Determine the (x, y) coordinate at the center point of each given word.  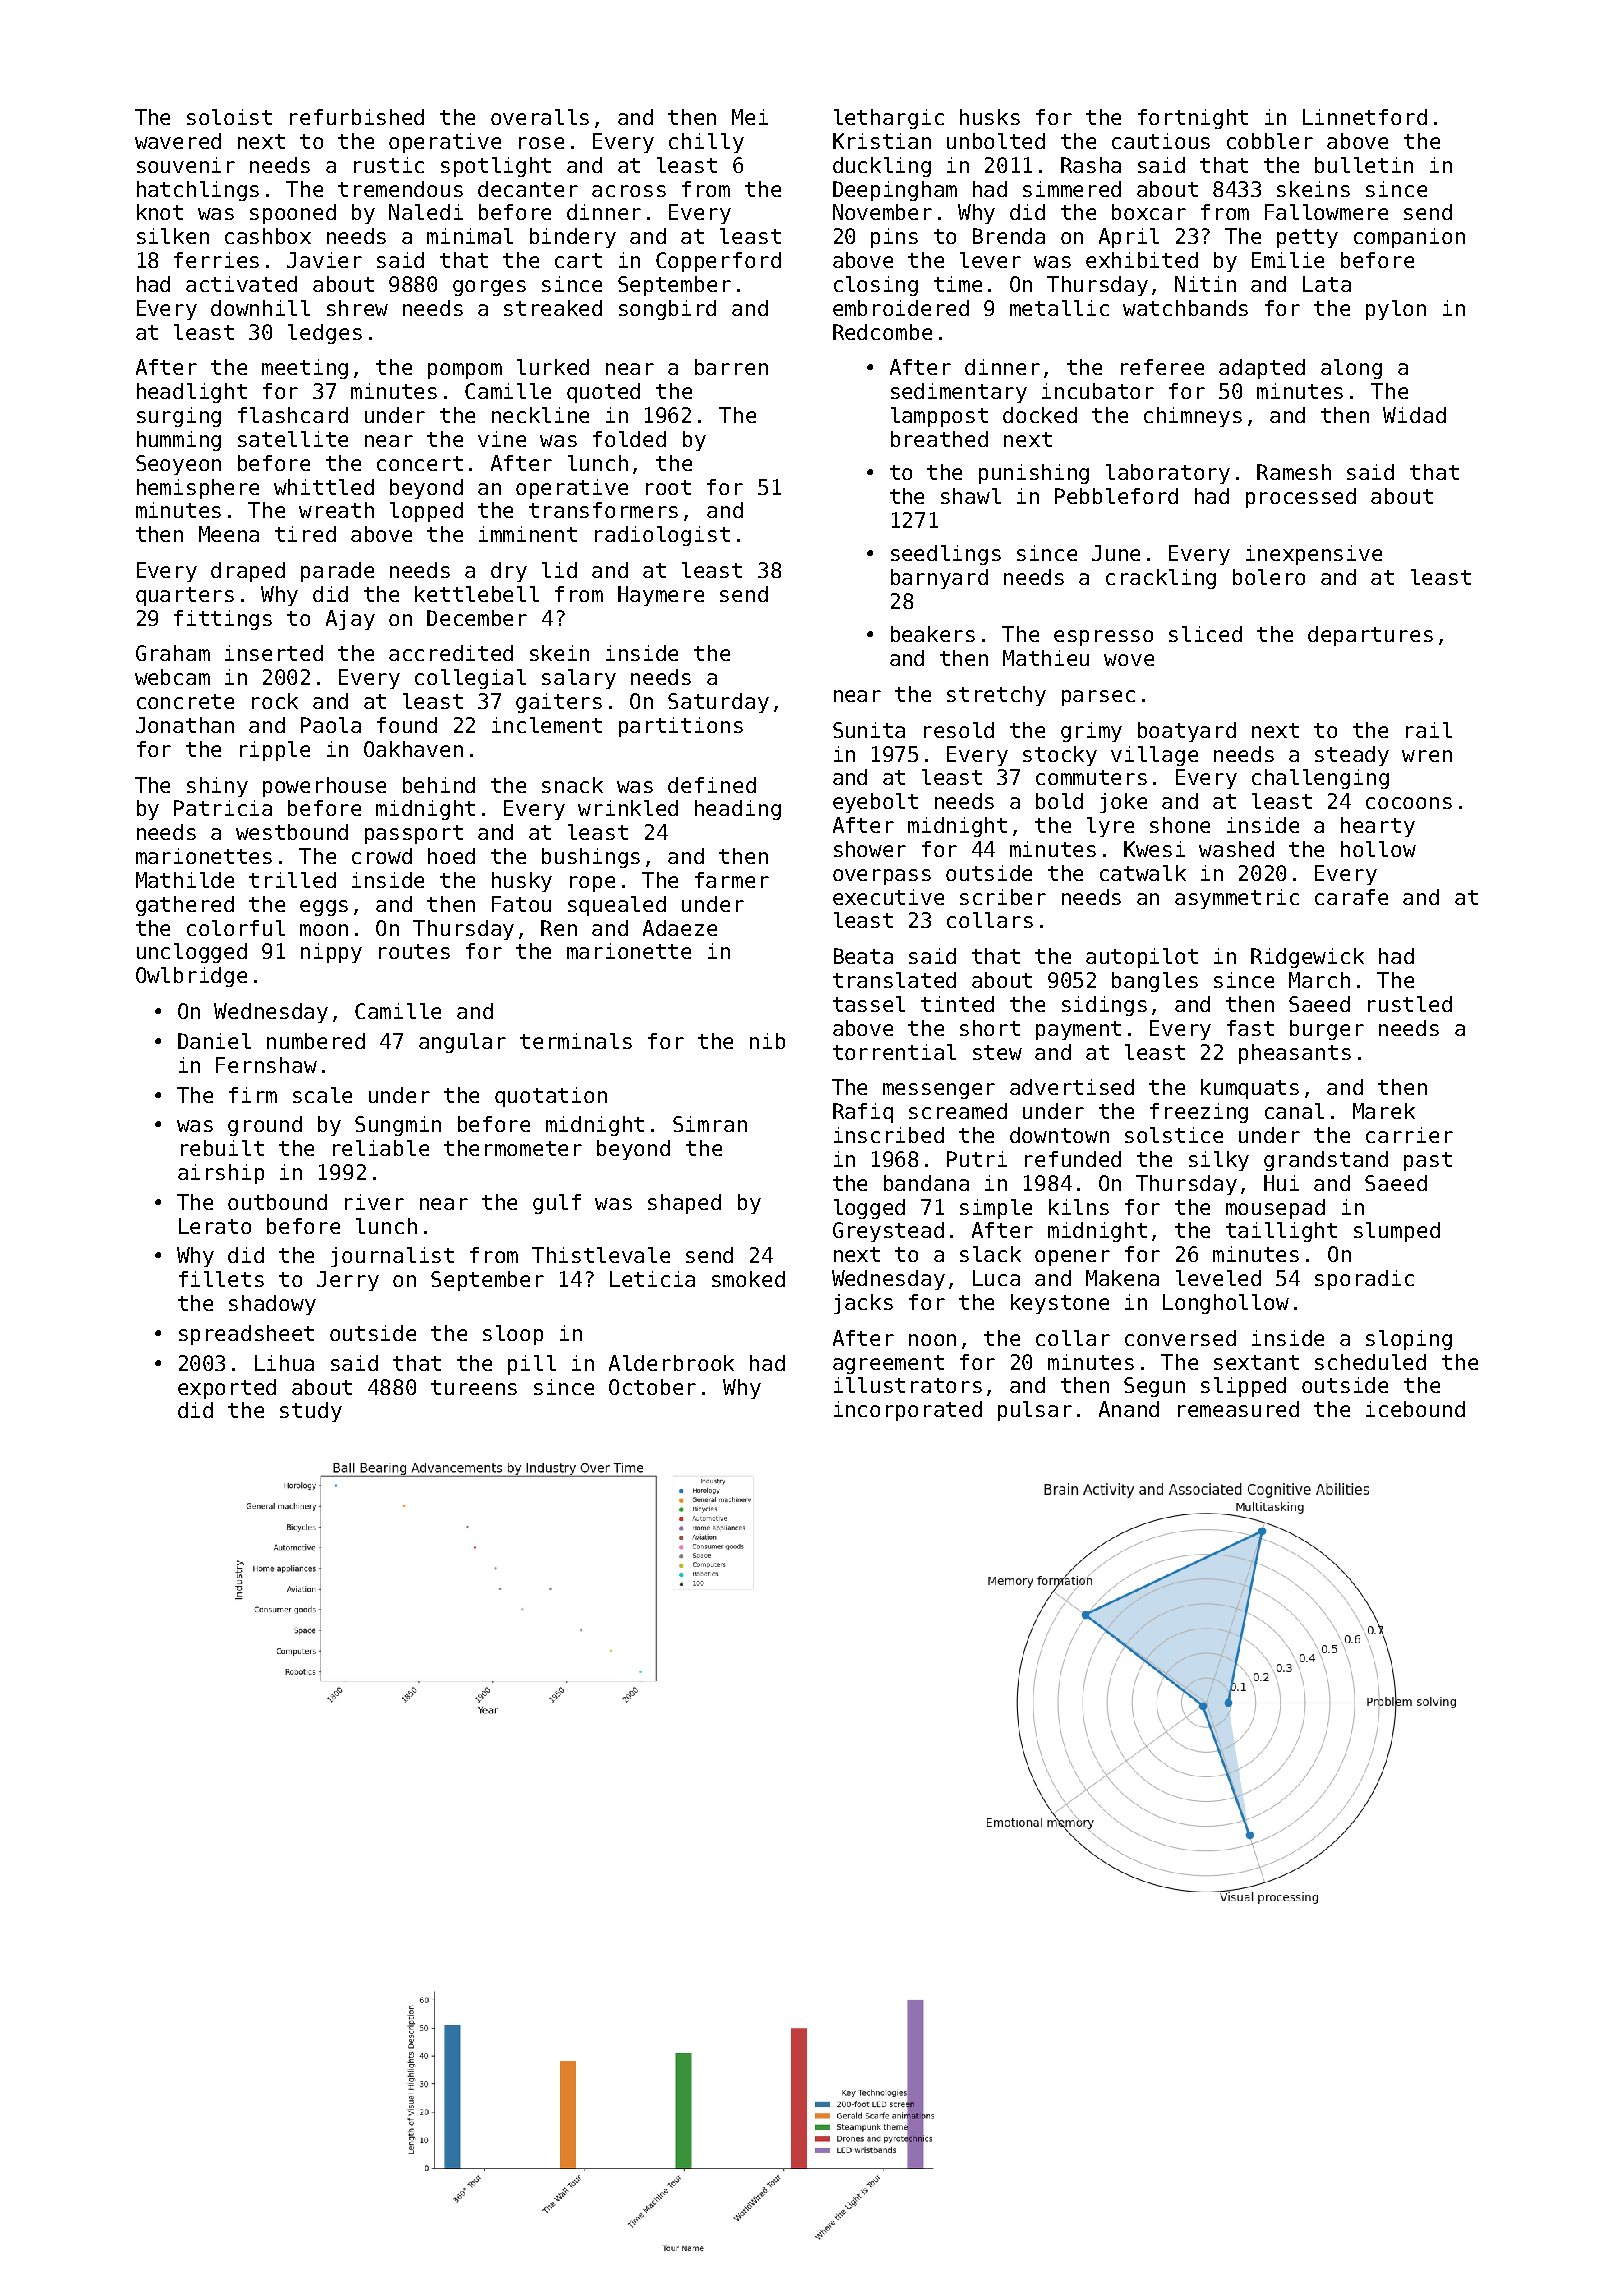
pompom (465, 371)
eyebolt (875, 803)
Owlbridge (191, 977)
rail (1429, 730)
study (311, 1412)
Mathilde (185, 880)
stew (997, 1052)
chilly (706, 143)
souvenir (186, 165)
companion (1409, 238)
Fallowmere (1326, 212)
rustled (1410, 1004)
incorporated (908, 1411)
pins (894, 238)
